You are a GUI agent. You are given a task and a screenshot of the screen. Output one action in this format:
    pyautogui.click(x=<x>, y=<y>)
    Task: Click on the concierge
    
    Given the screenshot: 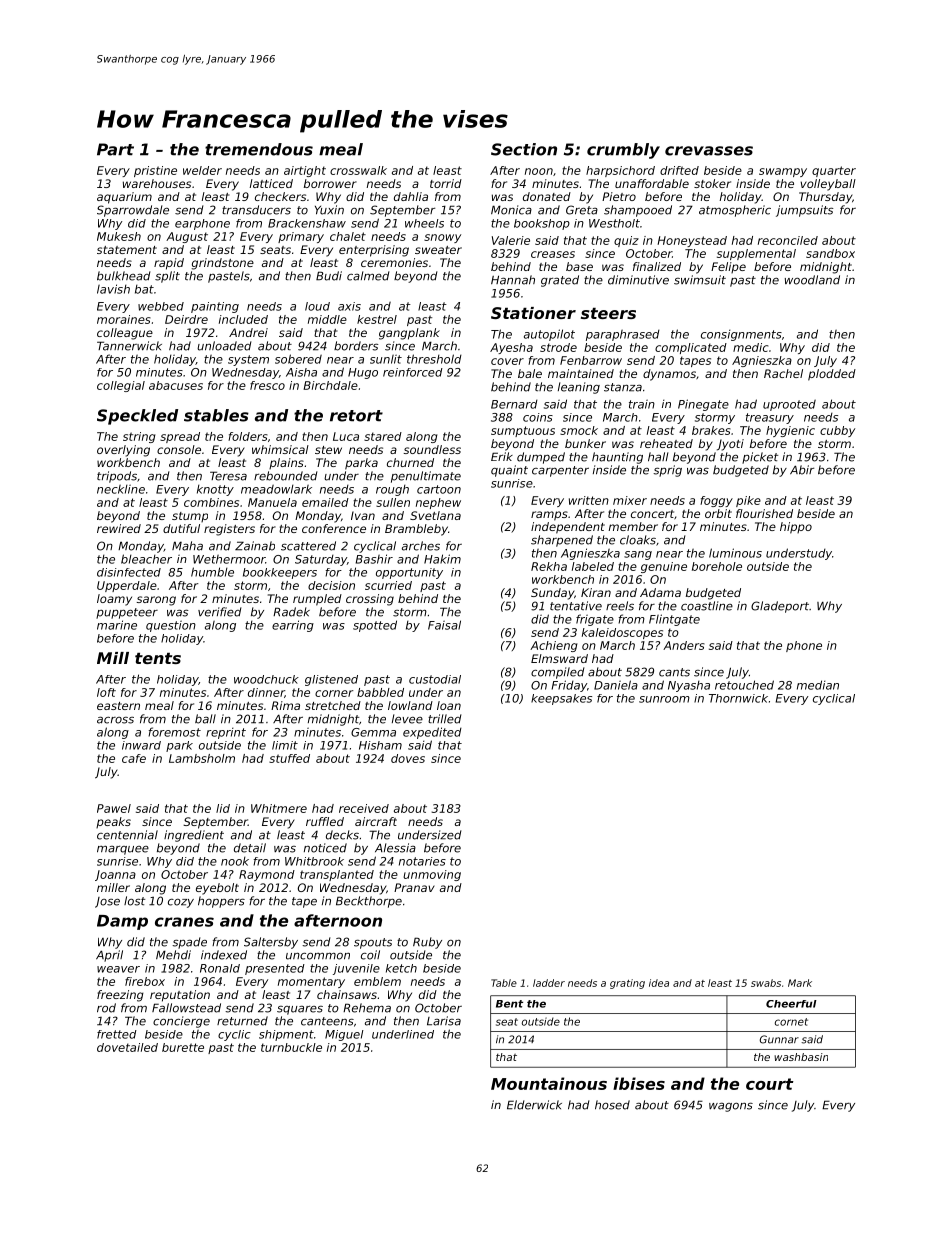 What is the action you would take?
    pyautogui.click(x=181, y=1022)
